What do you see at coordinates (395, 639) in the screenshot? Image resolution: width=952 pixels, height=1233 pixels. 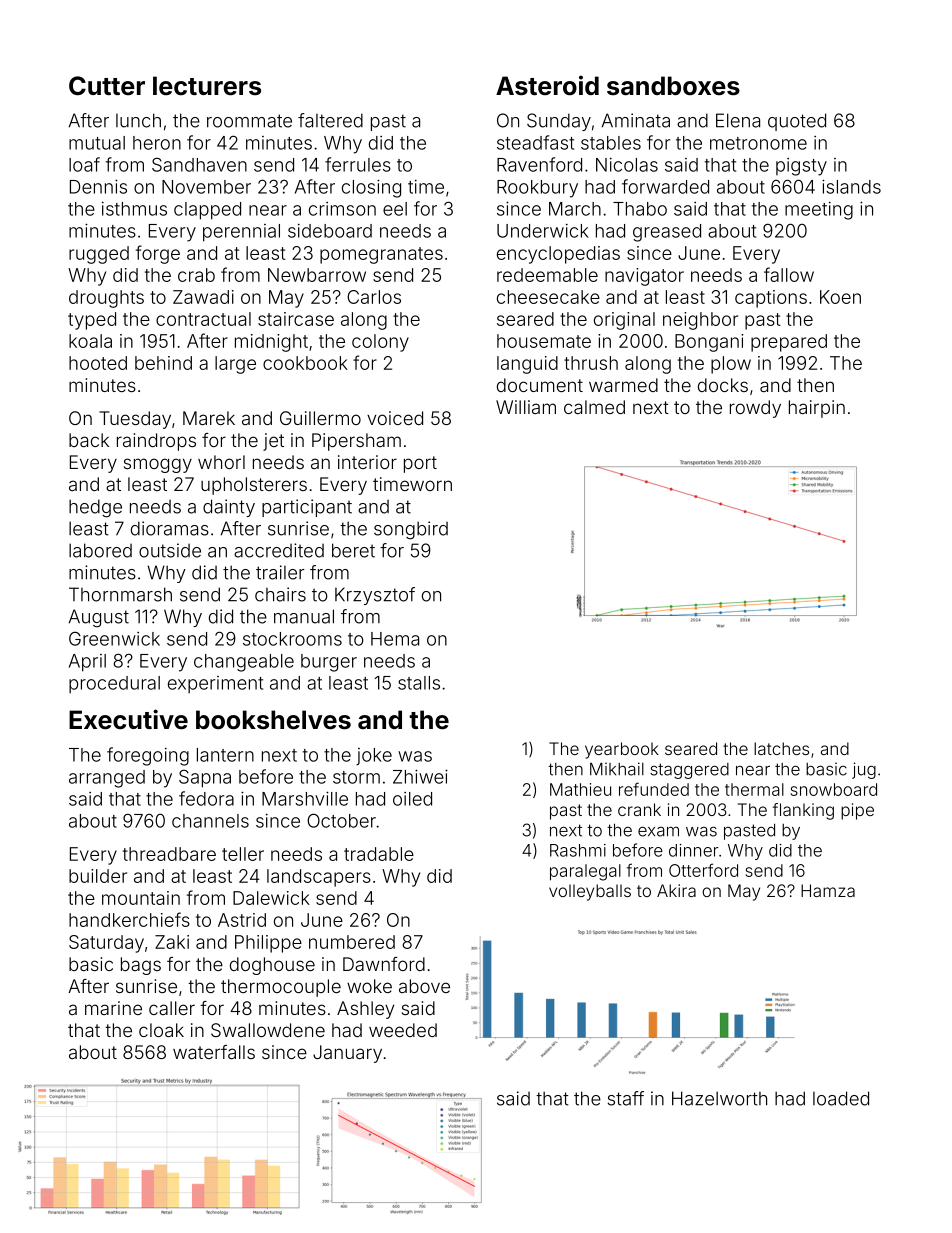 I see `Hema` at bounding box center [395, 639].
